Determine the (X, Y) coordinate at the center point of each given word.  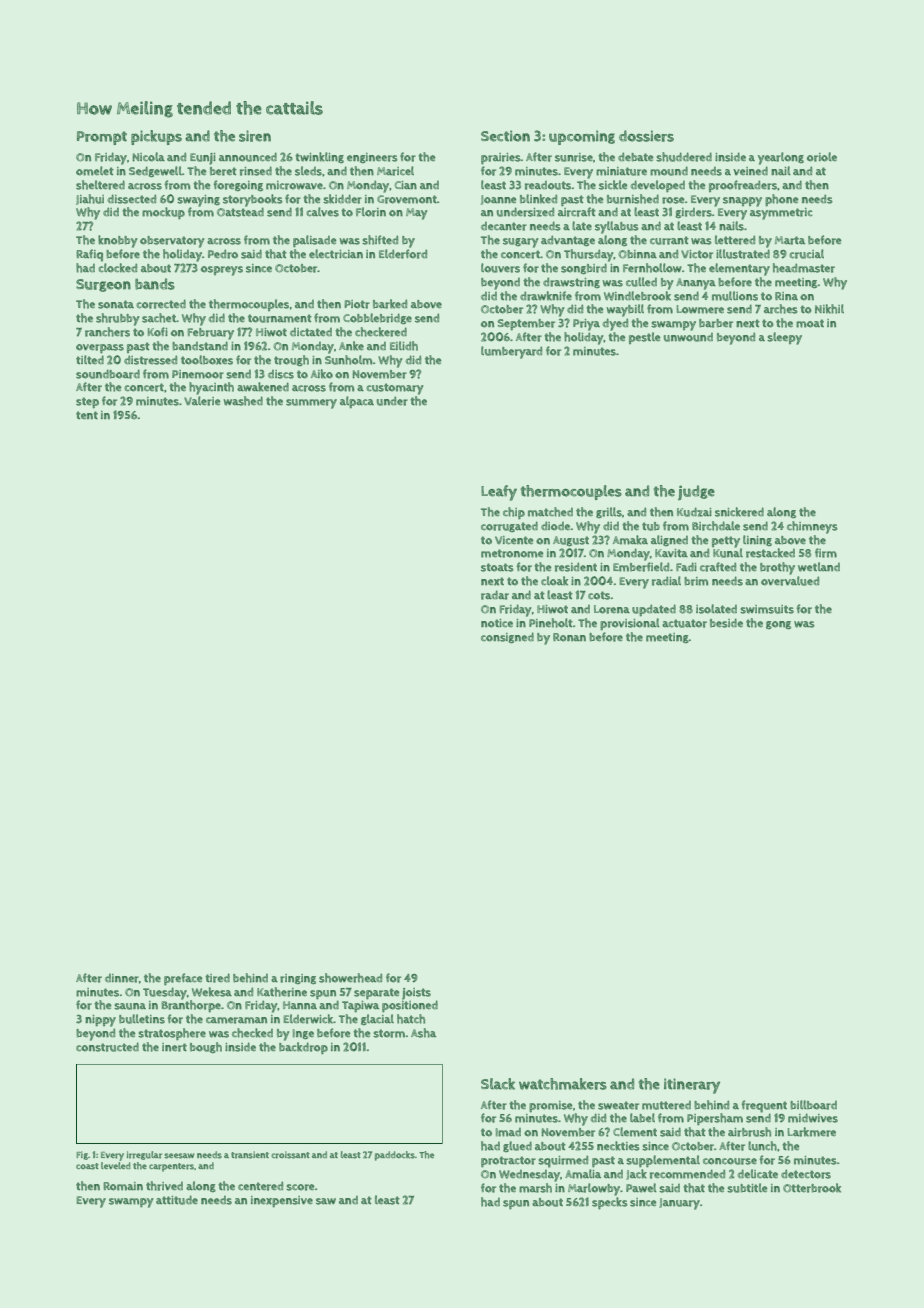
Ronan (569, 637)
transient (250, 1155)
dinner (122, 978)
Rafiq (89, 255)
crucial (806, 254)
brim (696, 581)
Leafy (499, 493)
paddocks (395, 1156)
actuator (684, 623)
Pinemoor (198, 374)
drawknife (546, 296)
